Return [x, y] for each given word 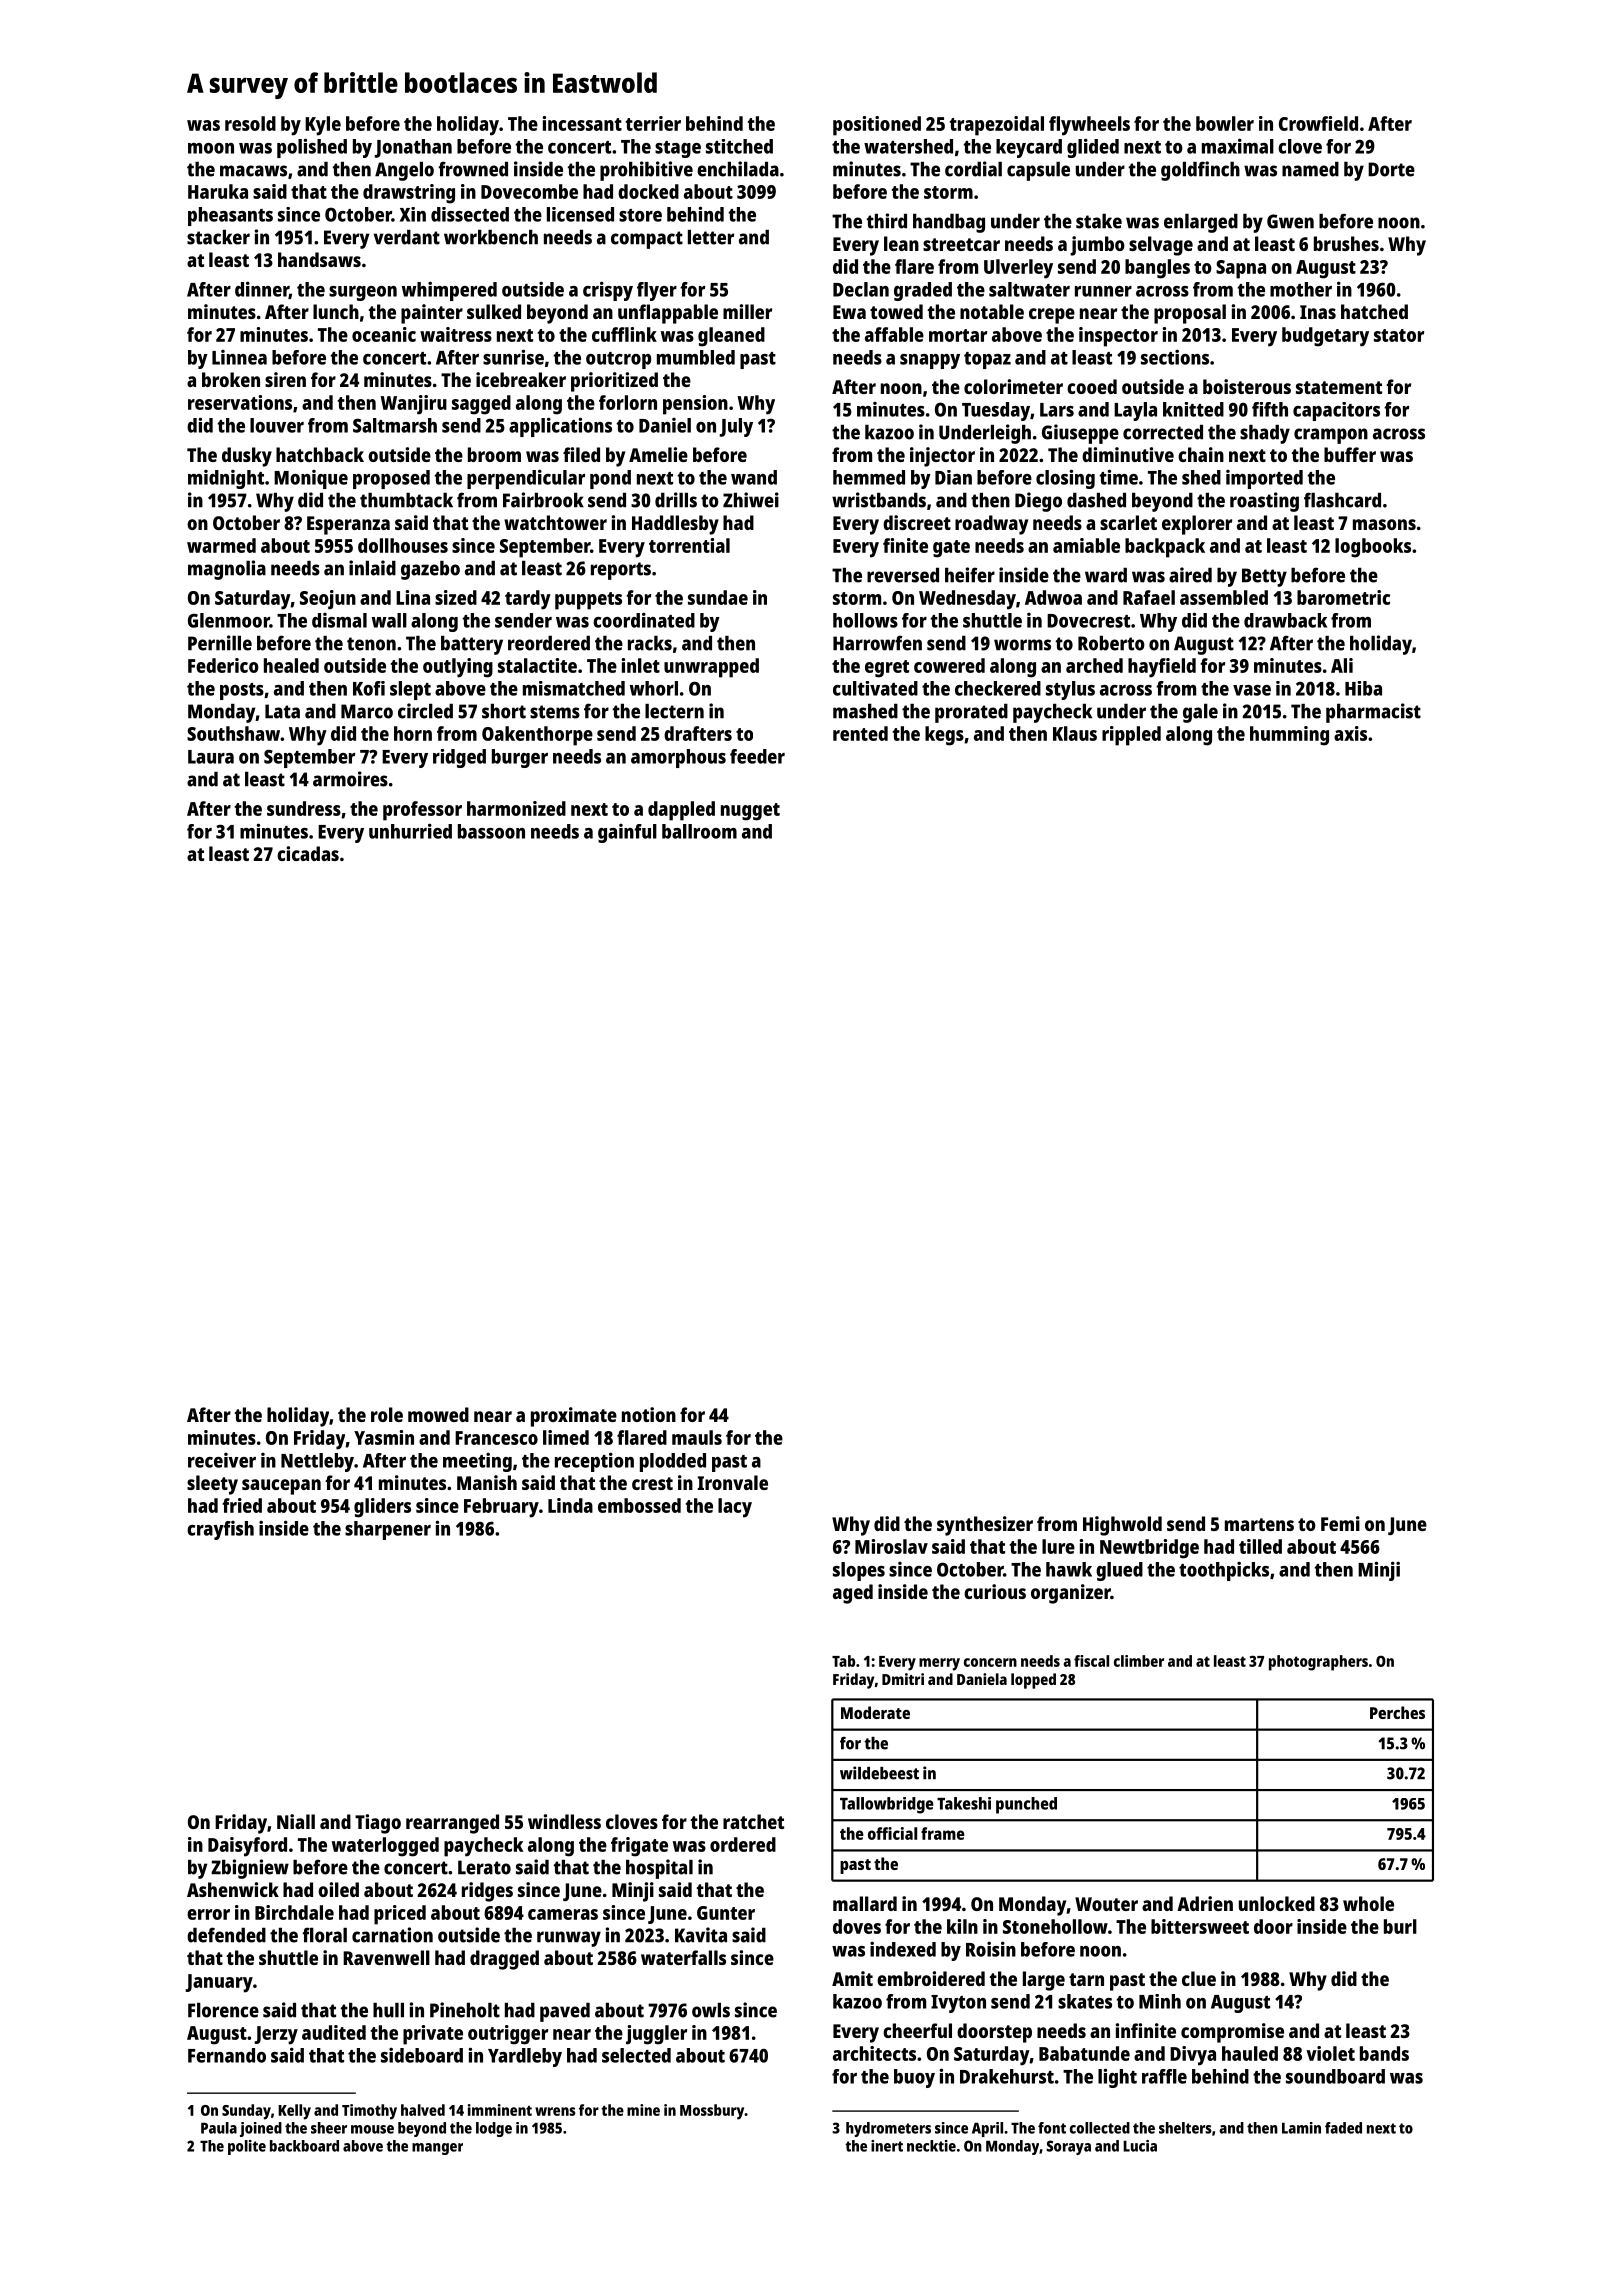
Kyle [323, 126]
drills [676, 500]
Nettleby [317, 1462]
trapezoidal [997, 126]
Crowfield [1318, 123]
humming [1289, 736]
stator [1399, 335]
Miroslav [891, 1546]
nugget [750, 812]
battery [472, 645]
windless [564, 1821]
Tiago [378, 1824]
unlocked [1277, 1903]
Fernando [227, 2055]
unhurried [410, 831]
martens [1259, 1524]
